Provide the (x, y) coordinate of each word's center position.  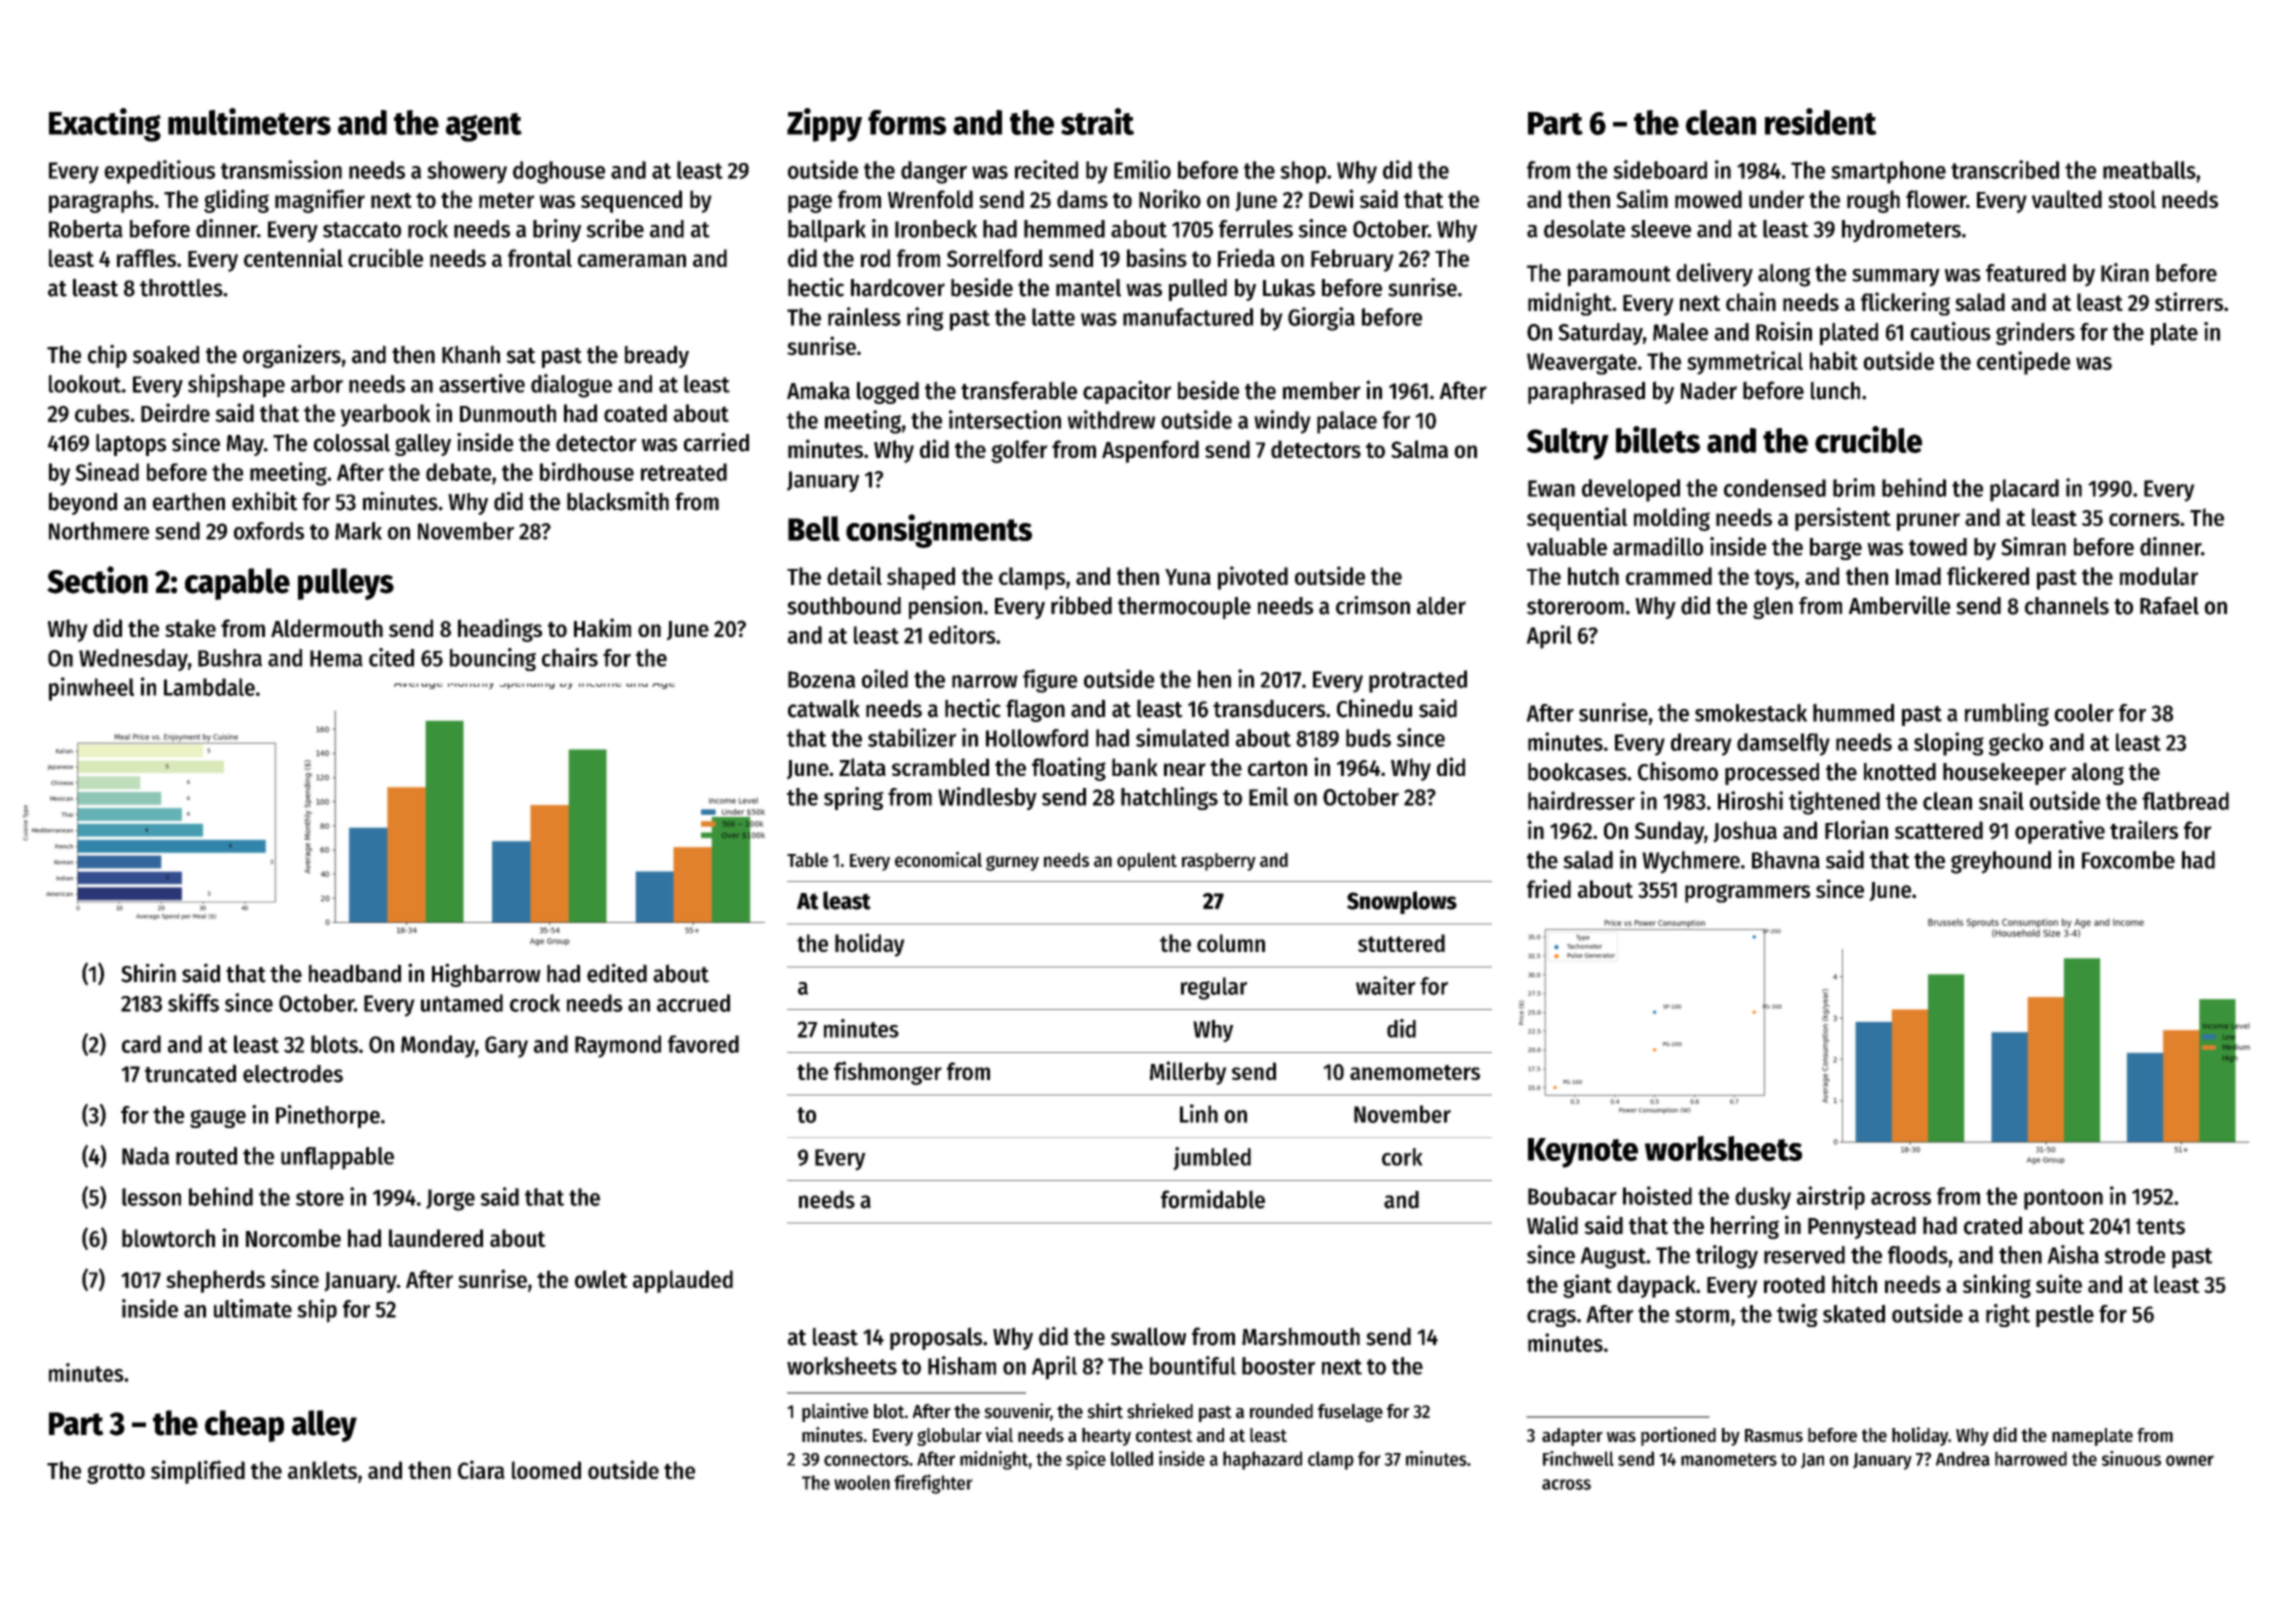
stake (190, 628)
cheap (244, 1426)
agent (484, 127)
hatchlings (1169, 798)
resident (1821, 121)
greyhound (2001, 862)
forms (907, 122)
